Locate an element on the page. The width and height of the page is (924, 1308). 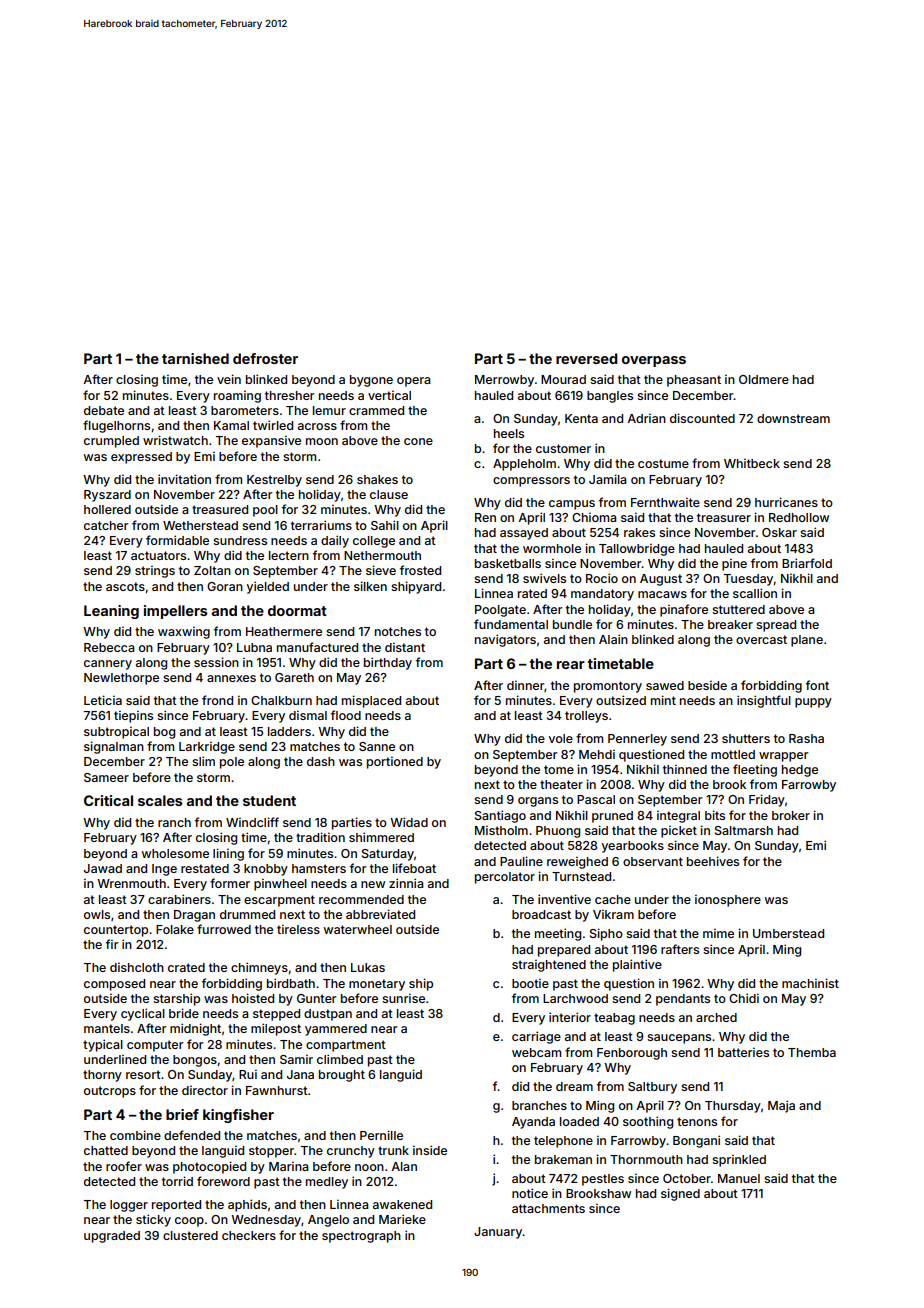
spectrograph is located at coordinates (361, 1237).
